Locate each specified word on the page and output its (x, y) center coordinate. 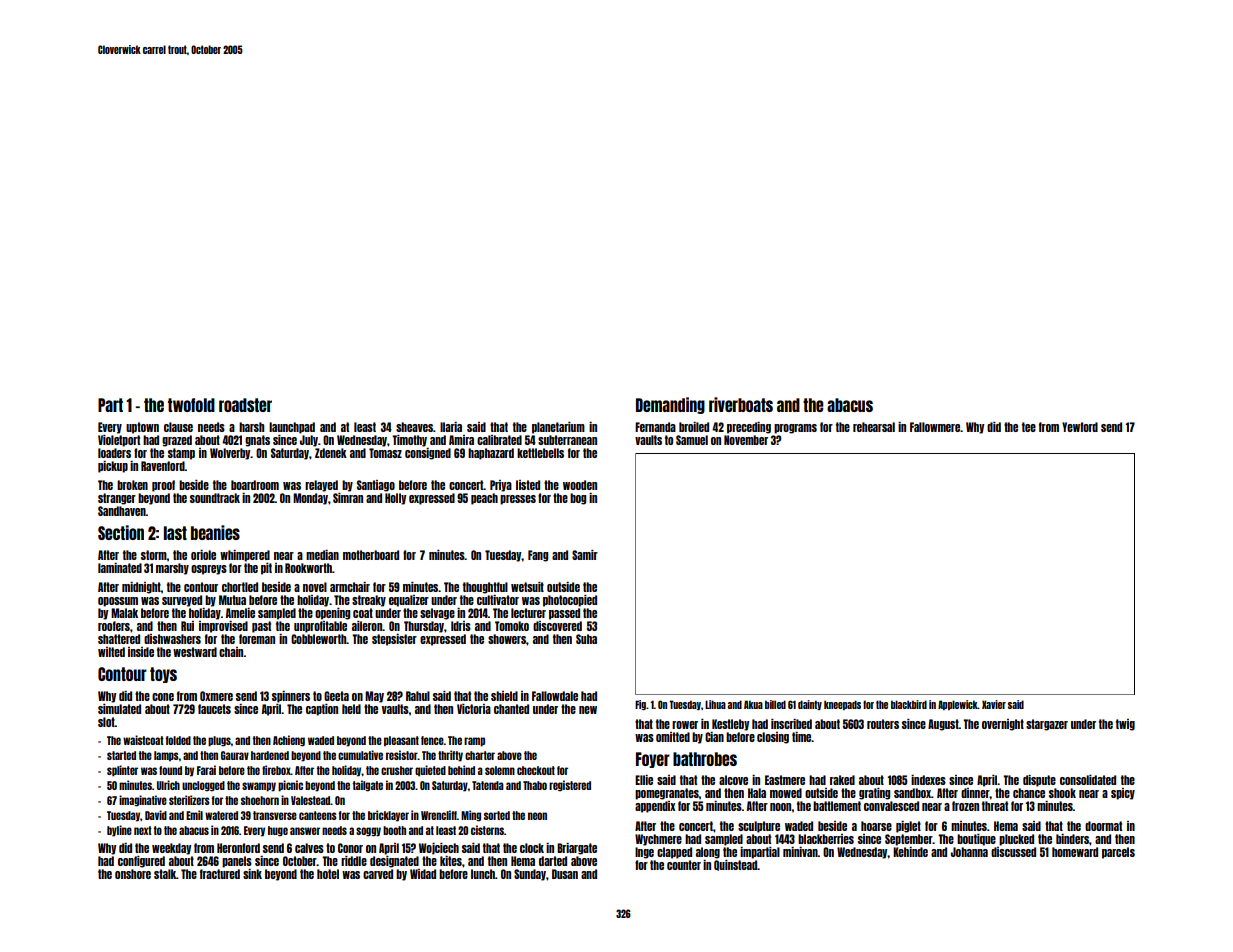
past (261, 627)
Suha (586, 639)
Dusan (565, 874)
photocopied (570, 601)
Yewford (1080, 427)
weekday (171, 849)
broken (132, 485)
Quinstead (736, 865)
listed (528, 485)
